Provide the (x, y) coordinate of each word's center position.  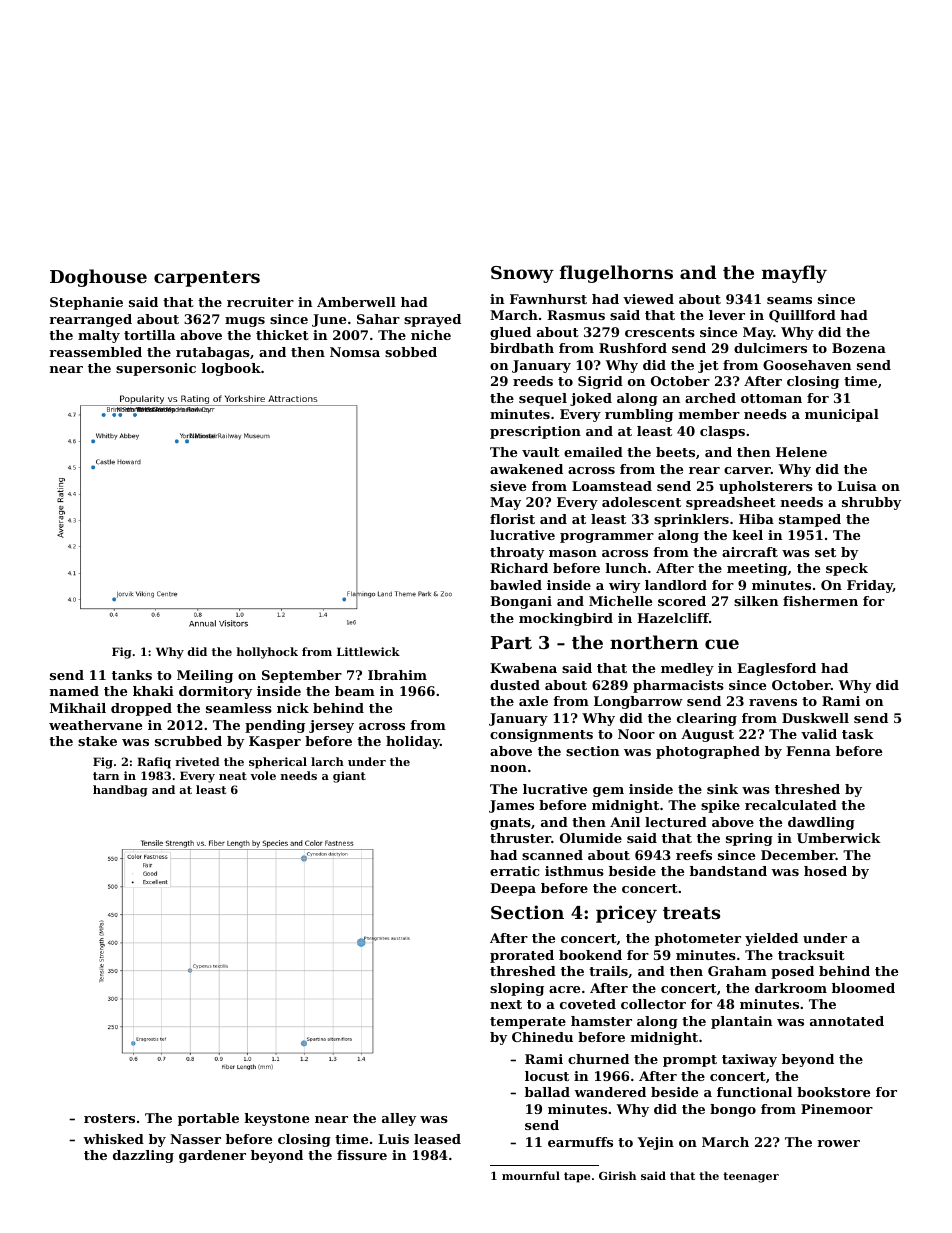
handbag (120, 791)
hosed (825, 871)
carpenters (207, 279)
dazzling (143, 1156)
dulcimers (770, 348)
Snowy (522, 274)
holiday (413, 742)
